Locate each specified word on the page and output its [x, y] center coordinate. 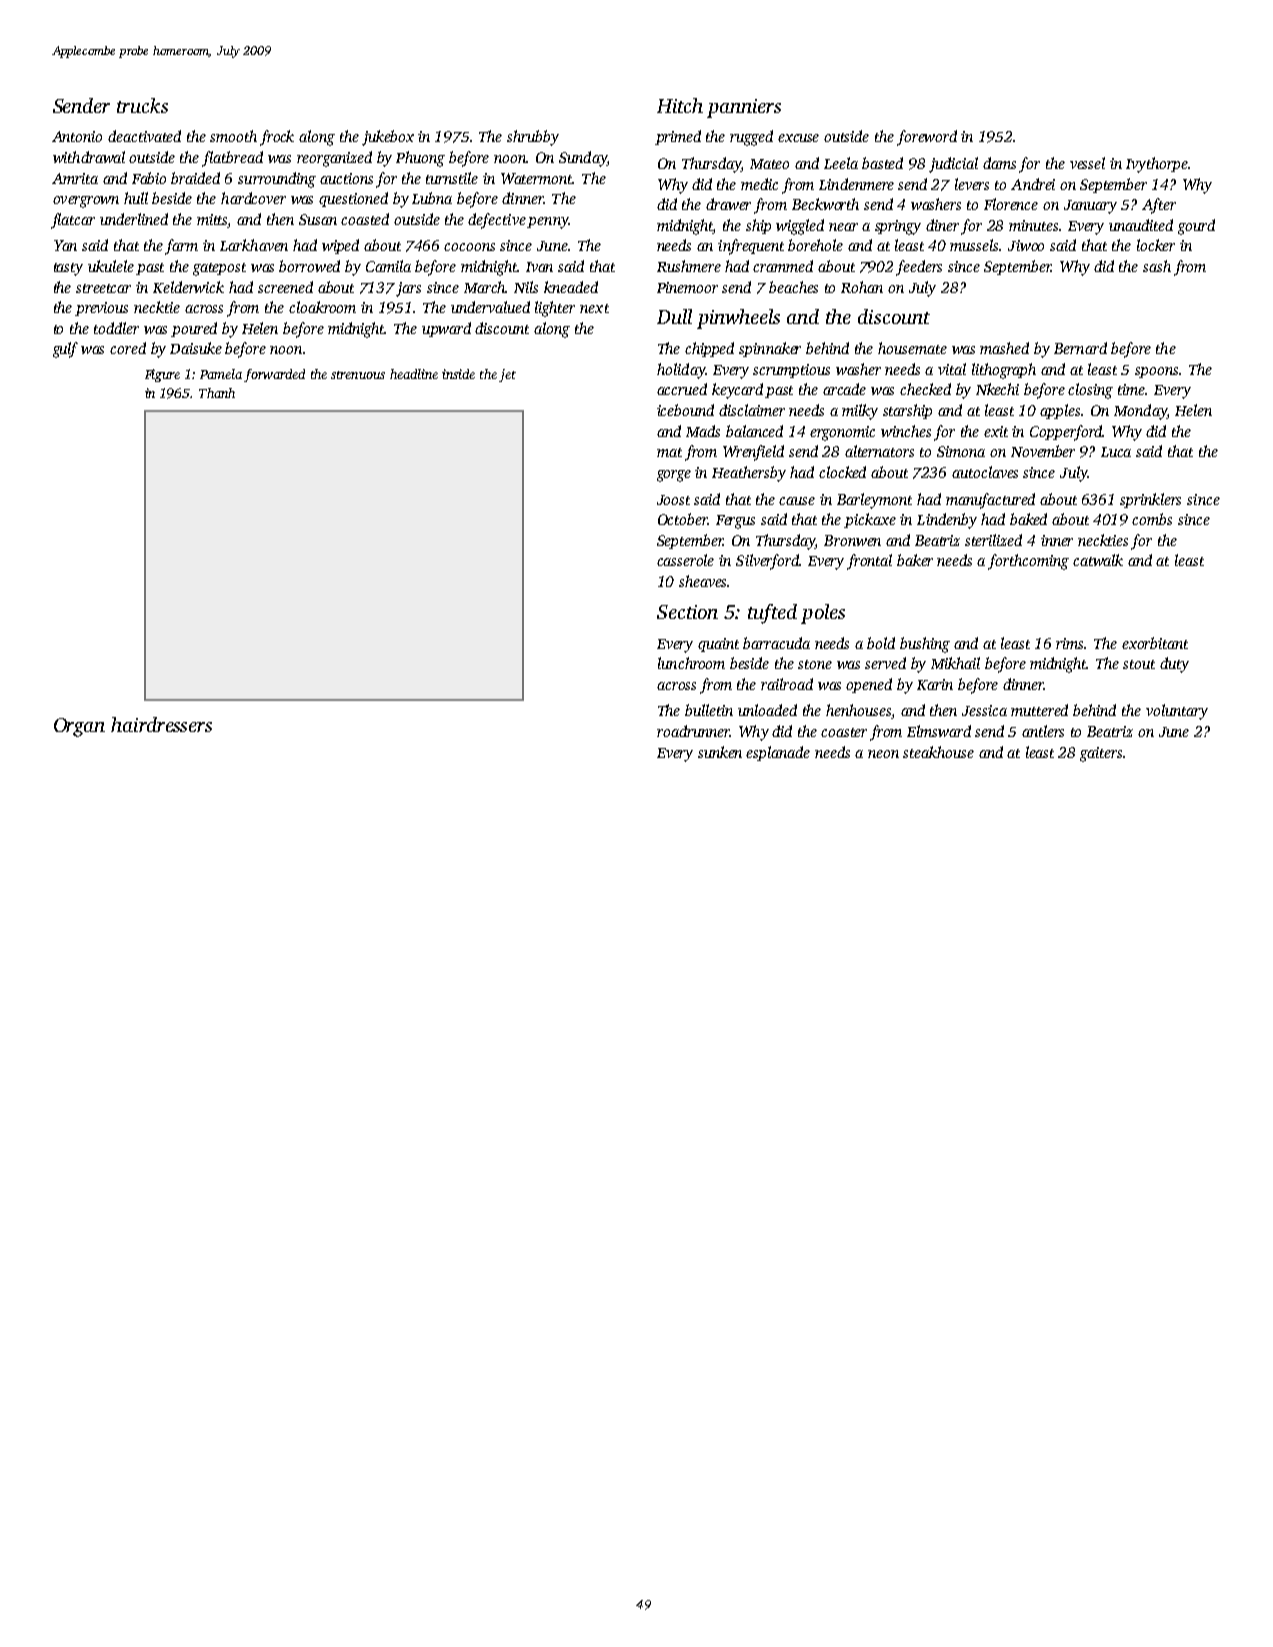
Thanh [217, 393]
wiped [340, 246]
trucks [142, 105]
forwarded [274, 375]
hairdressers [161, 724]
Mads [703, 431]
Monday [1140, 412]
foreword [927, 138]
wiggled [800, 227]
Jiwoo [1026, 245]
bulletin [709, 710]
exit [996, 431]
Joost [673, 500]
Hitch [680, 105]
